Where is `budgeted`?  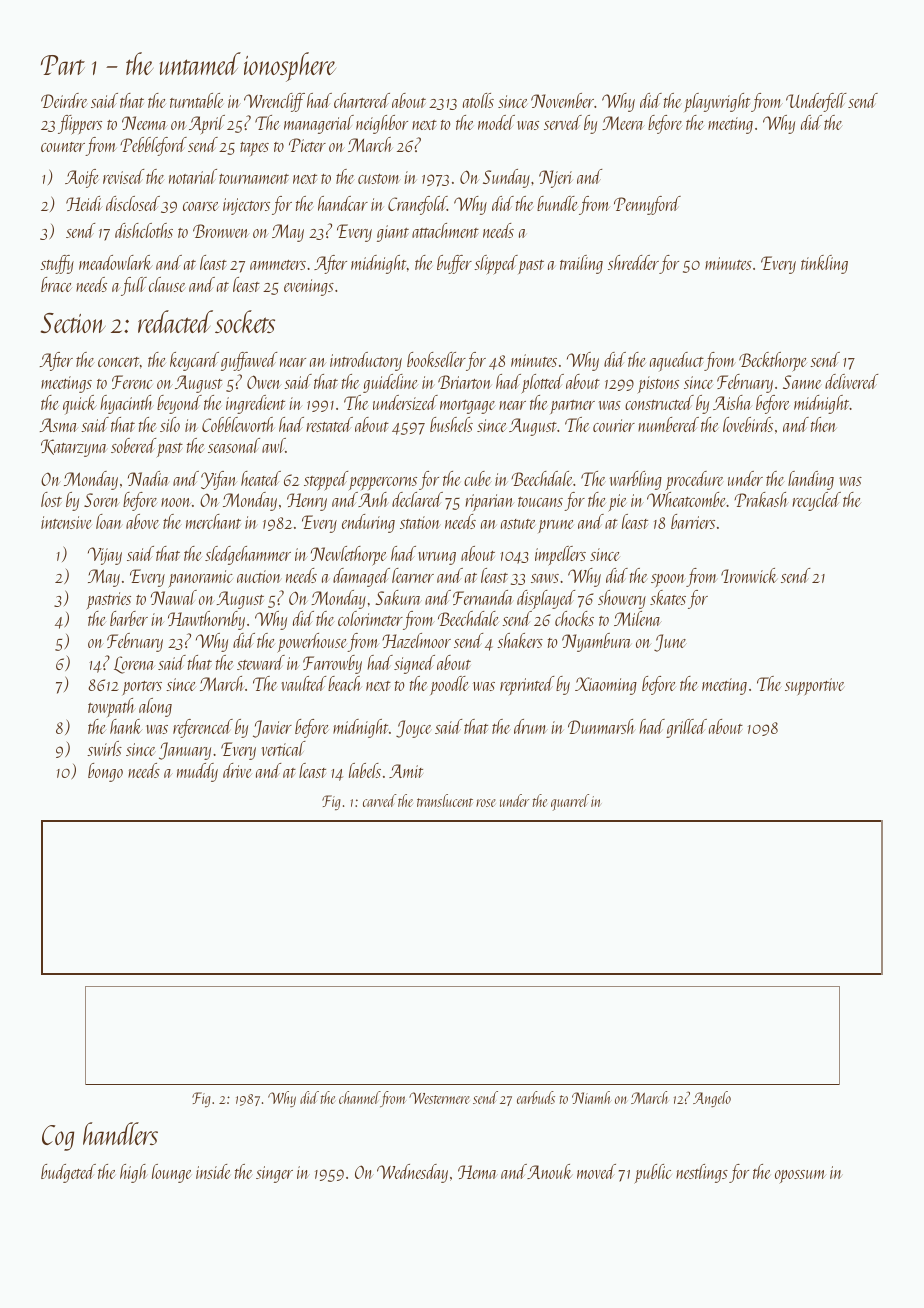 budgeted is located at coordinates (68, 1173).
